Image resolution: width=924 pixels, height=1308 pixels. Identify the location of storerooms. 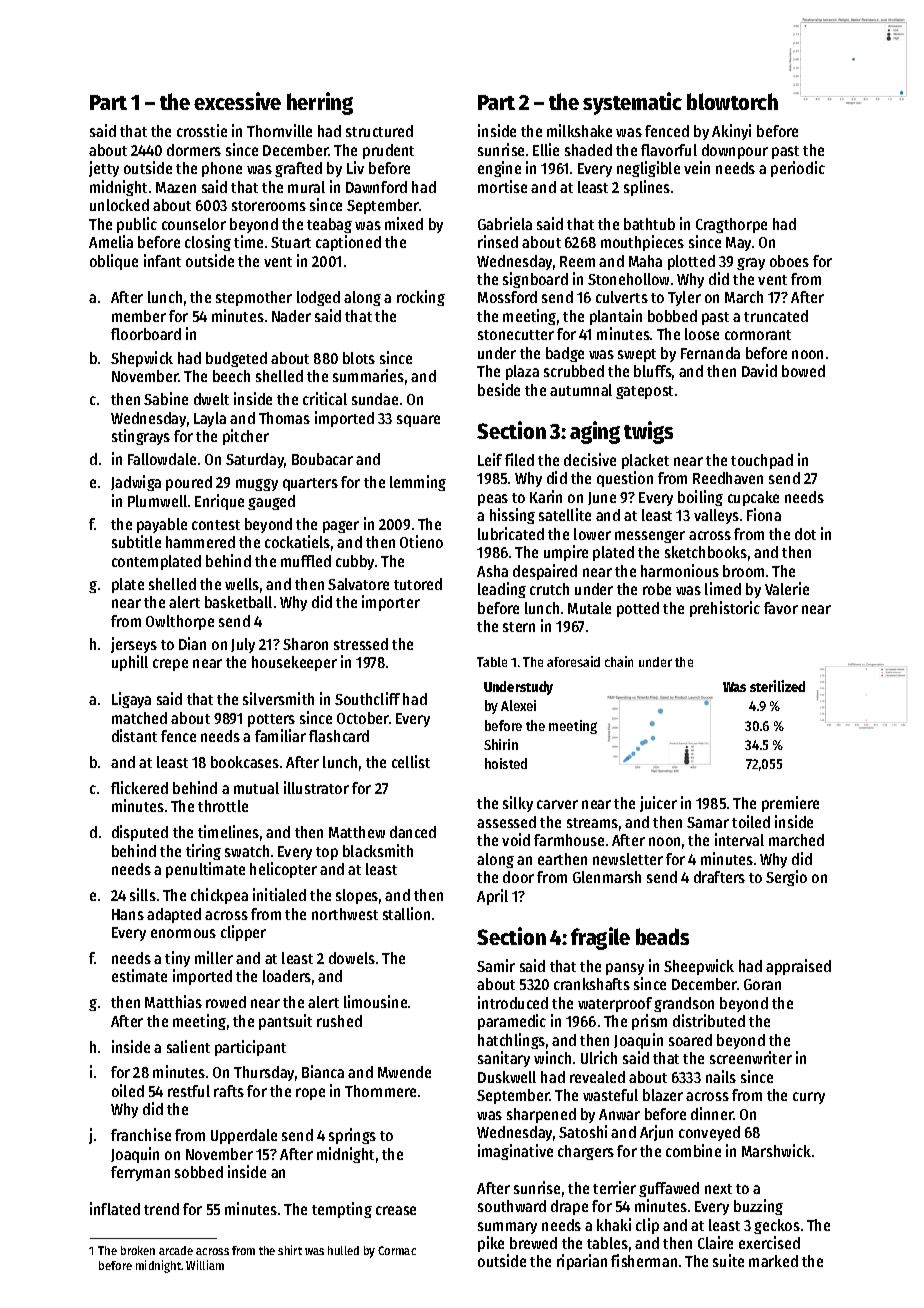
(269, 206).
